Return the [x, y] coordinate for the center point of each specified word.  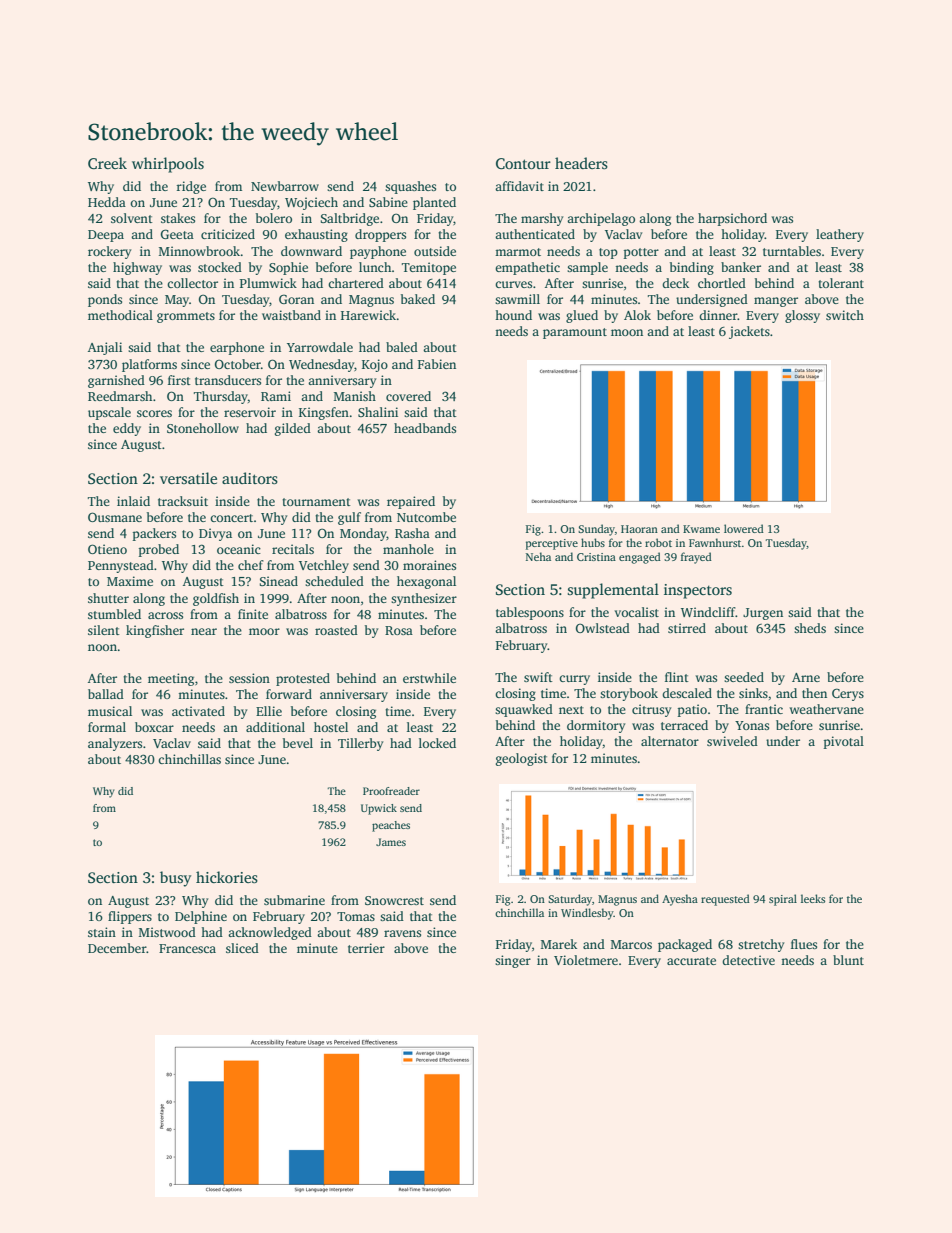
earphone [237, 348]
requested [725, 900]
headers [581, 163]
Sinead [278, 581]
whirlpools [168, 165]
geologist [522, 759]
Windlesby [587, 914]
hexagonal [426, 582]
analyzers [115, 744]
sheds [810, 628]
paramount [575, 333]
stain [102, 932]
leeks [813, 898]
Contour [523, 163]
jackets [749, 332]
